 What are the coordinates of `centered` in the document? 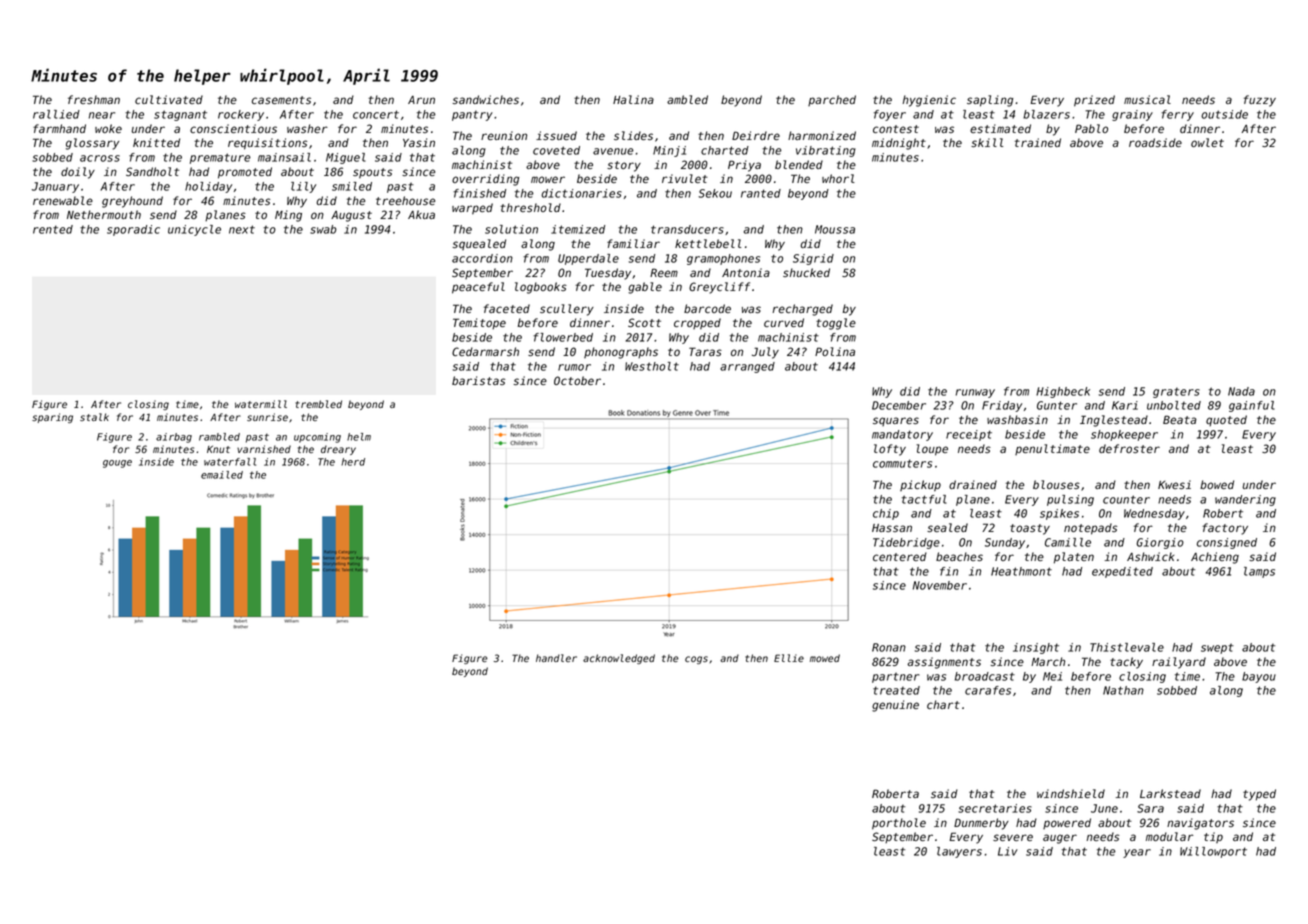 It's located at (900, 556).
